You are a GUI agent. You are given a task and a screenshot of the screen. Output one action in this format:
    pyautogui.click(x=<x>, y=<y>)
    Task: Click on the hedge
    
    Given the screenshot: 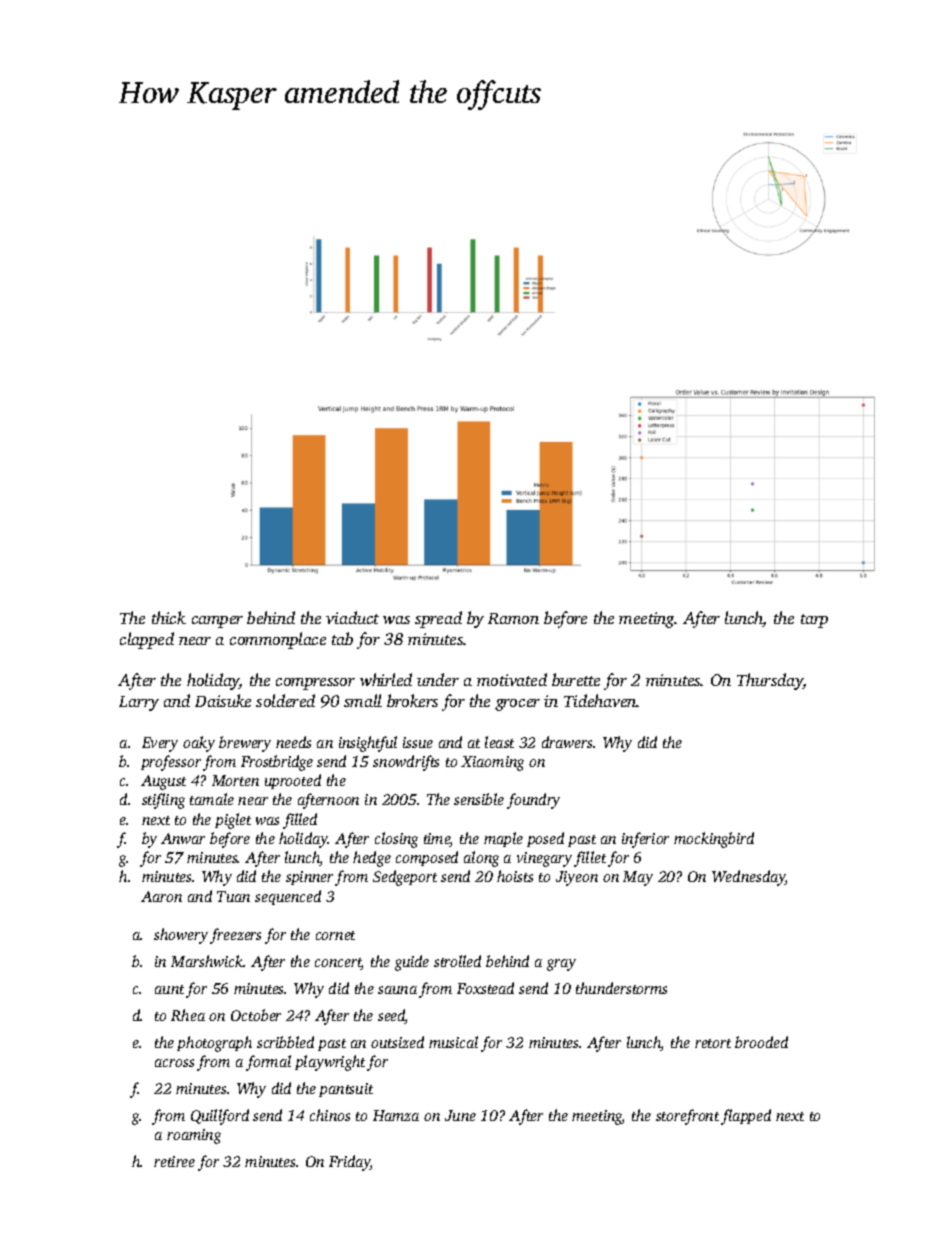 What is the action you would take?
    pyautogui.click(x=372, y=859)
